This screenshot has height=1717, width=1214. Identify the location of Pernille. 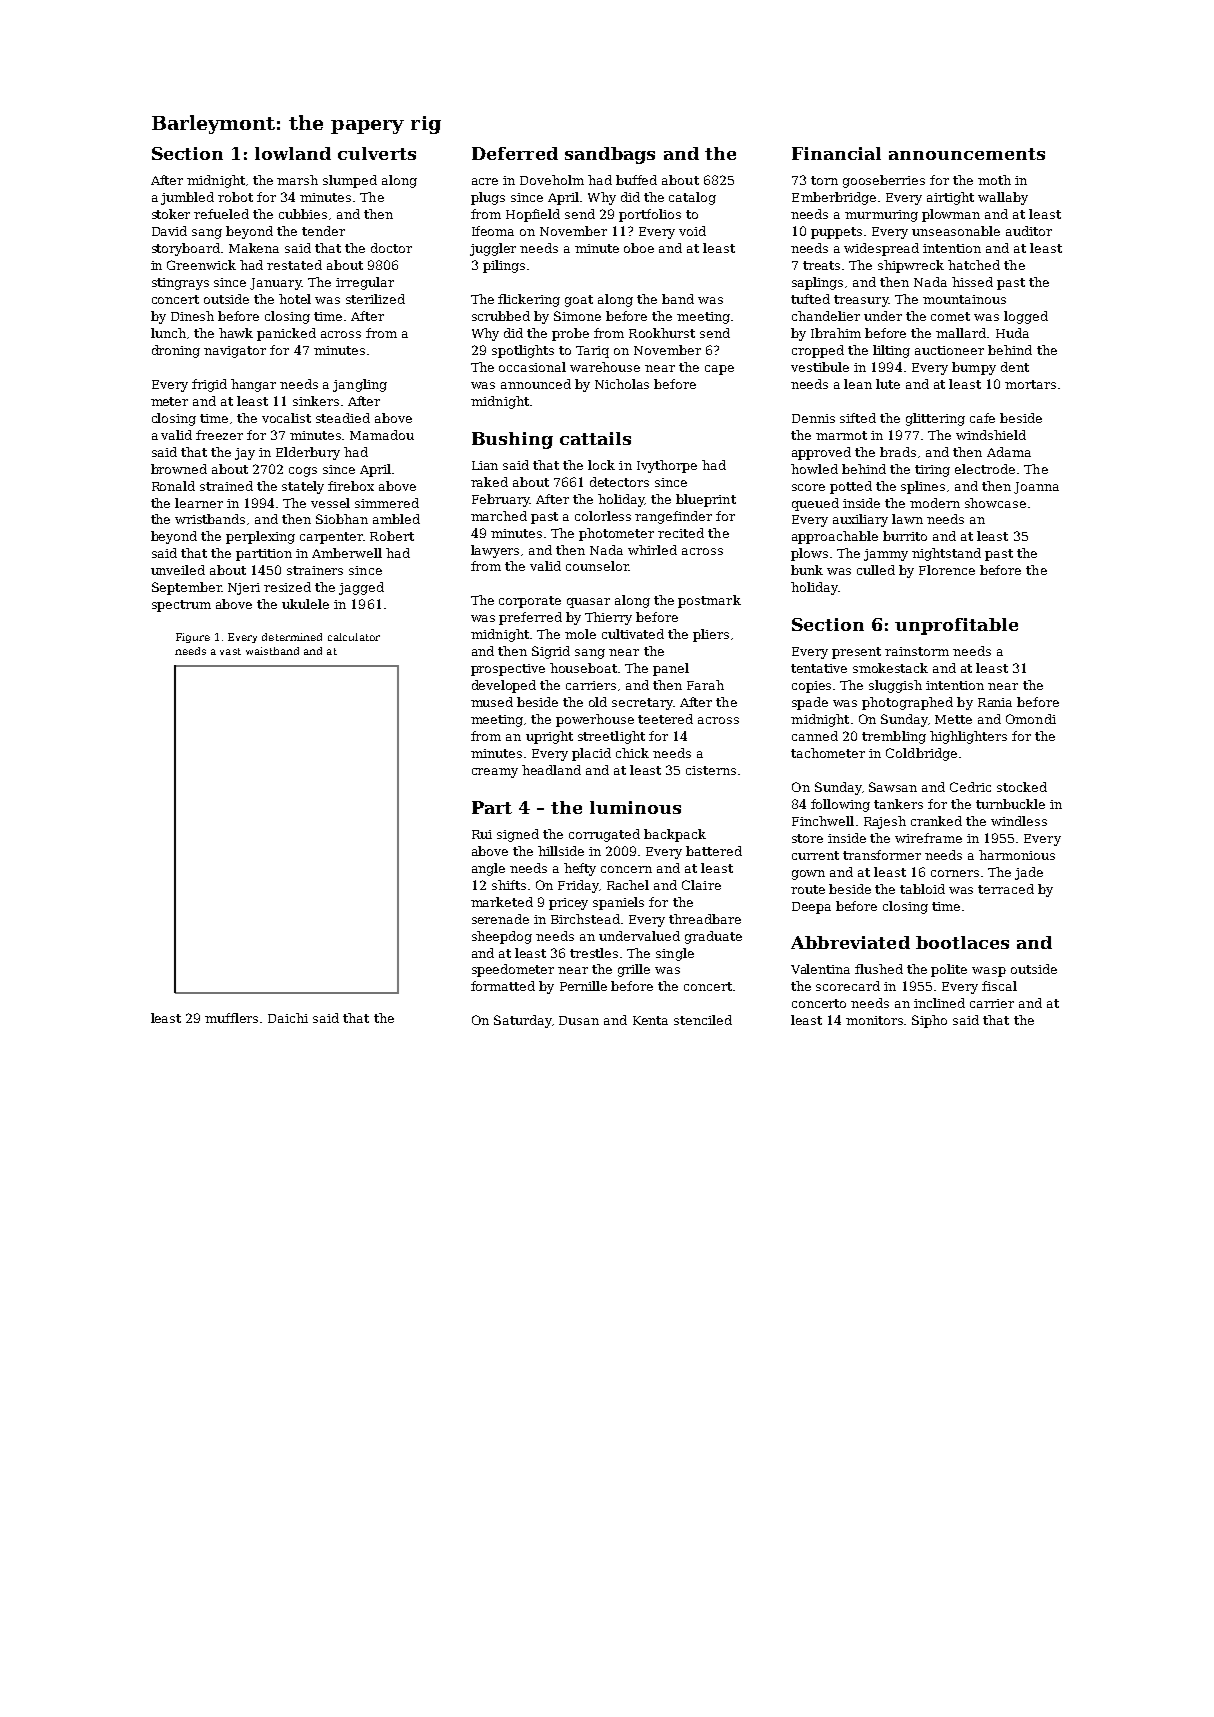
(583, 986).
